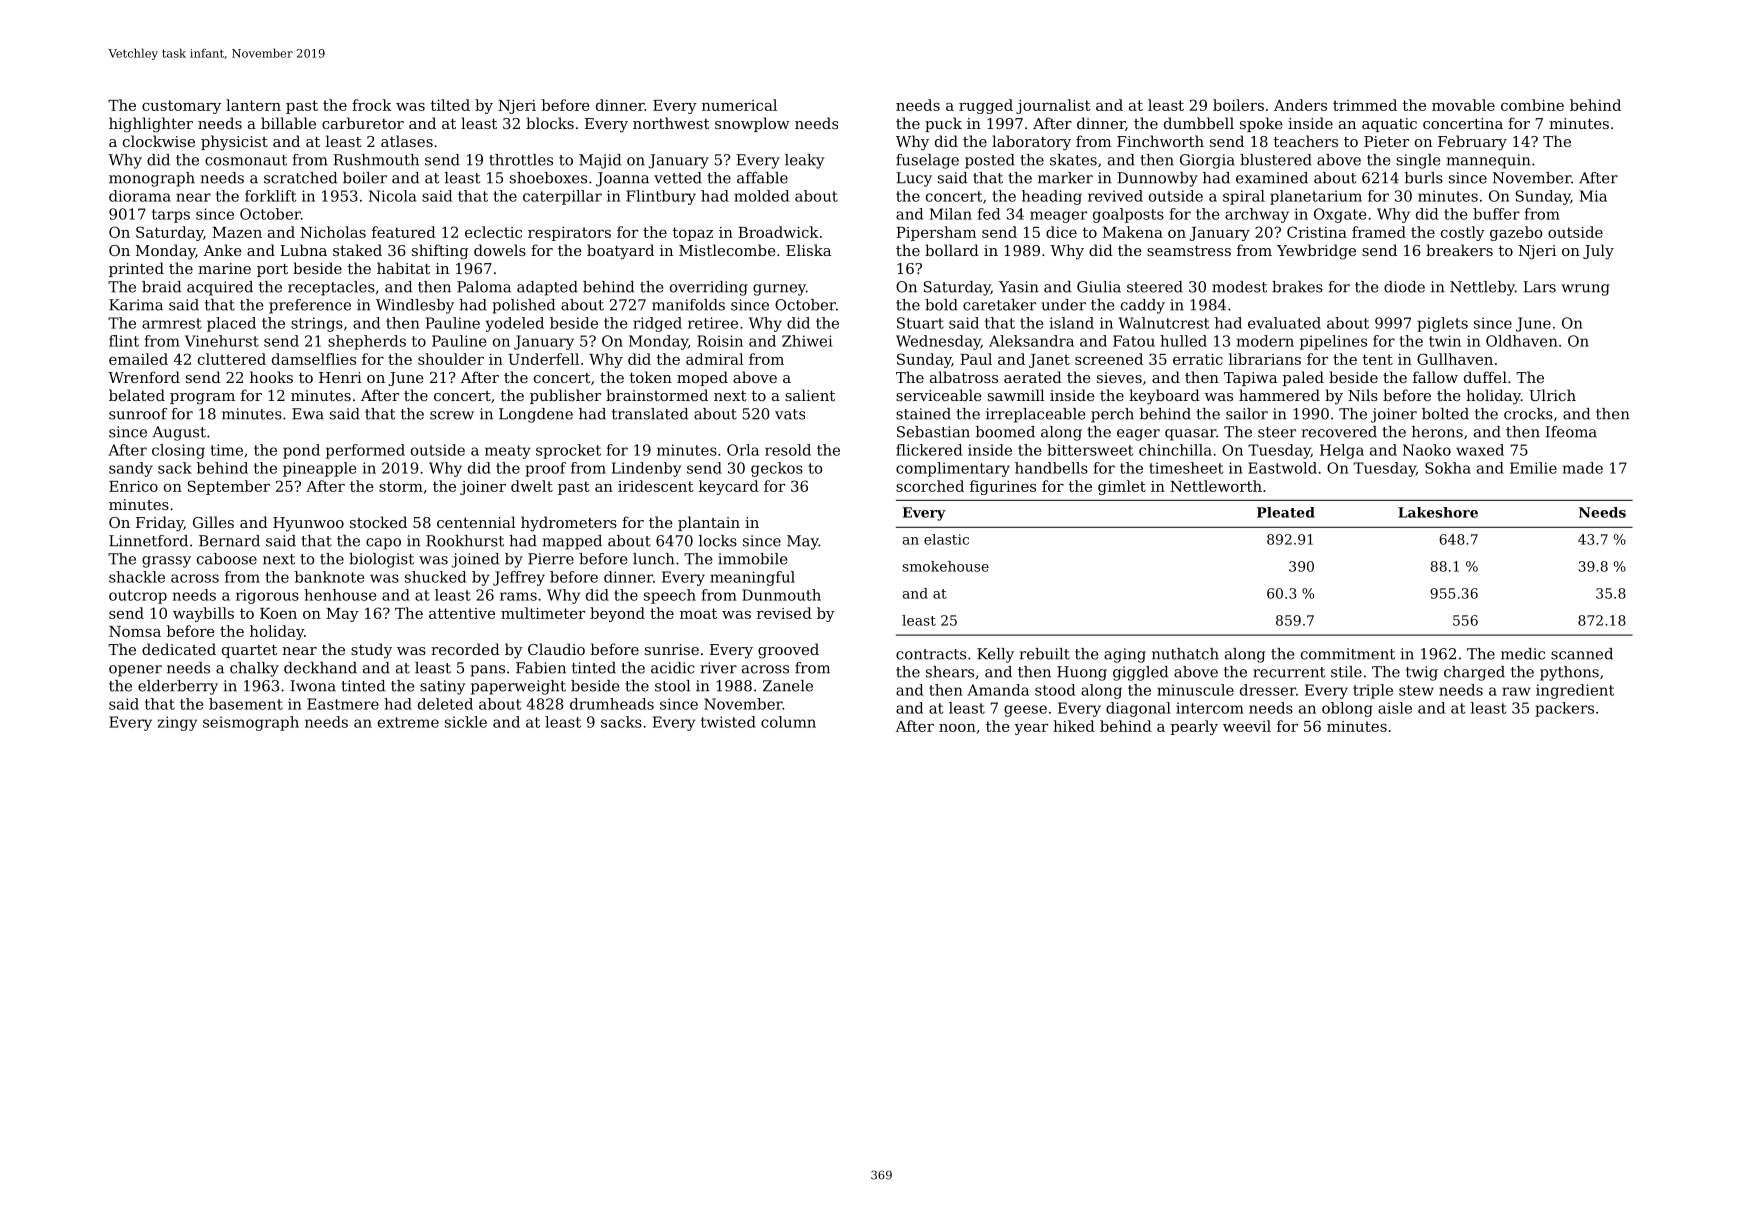 The image size is (1741, 1231). Describe the element at coordinates (1445, 414) in the document. I see `bolted` at that location.
